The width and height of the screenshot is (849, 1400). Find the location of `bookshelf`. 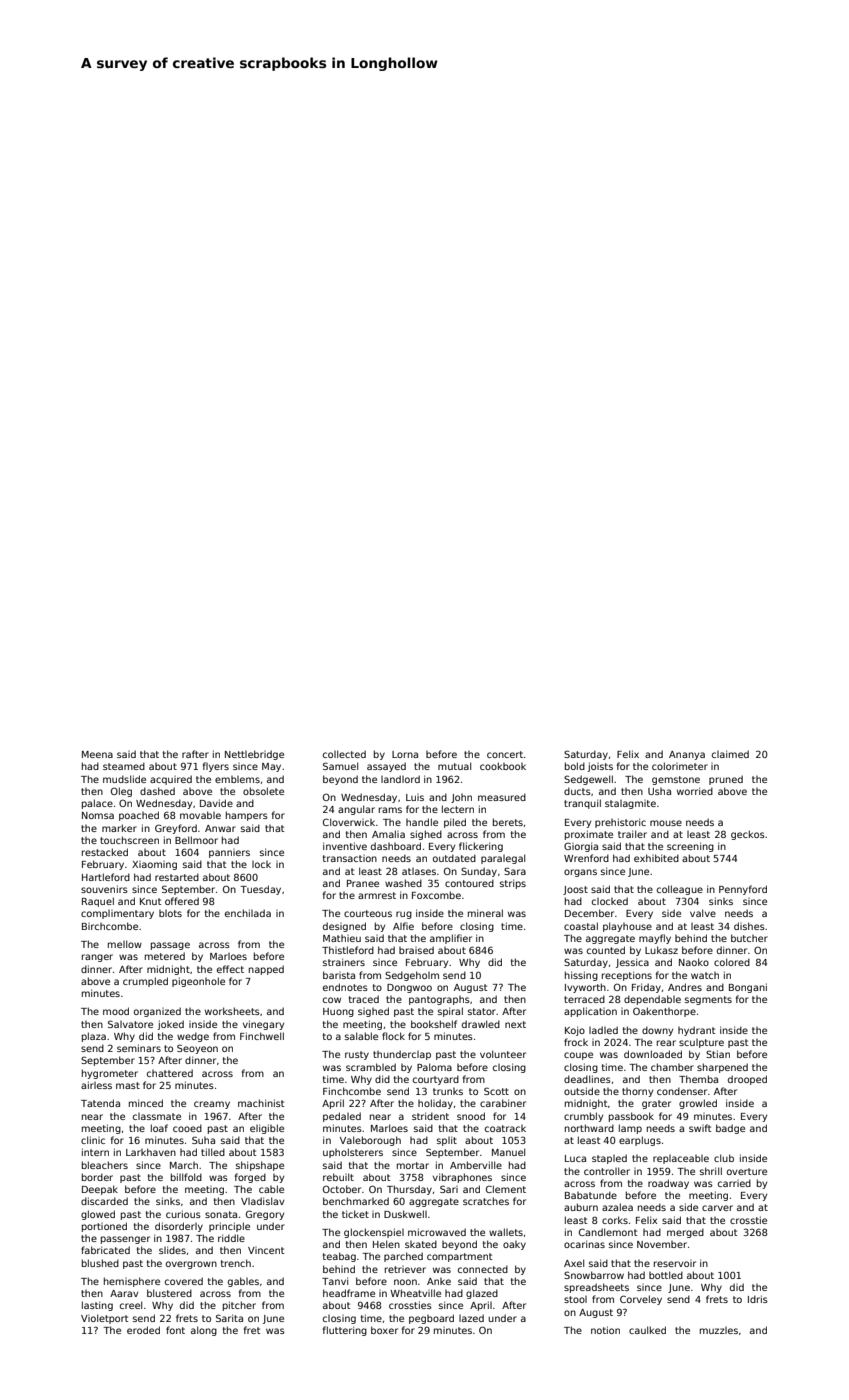

bookshelf is located at coordinates (434, 1024).
